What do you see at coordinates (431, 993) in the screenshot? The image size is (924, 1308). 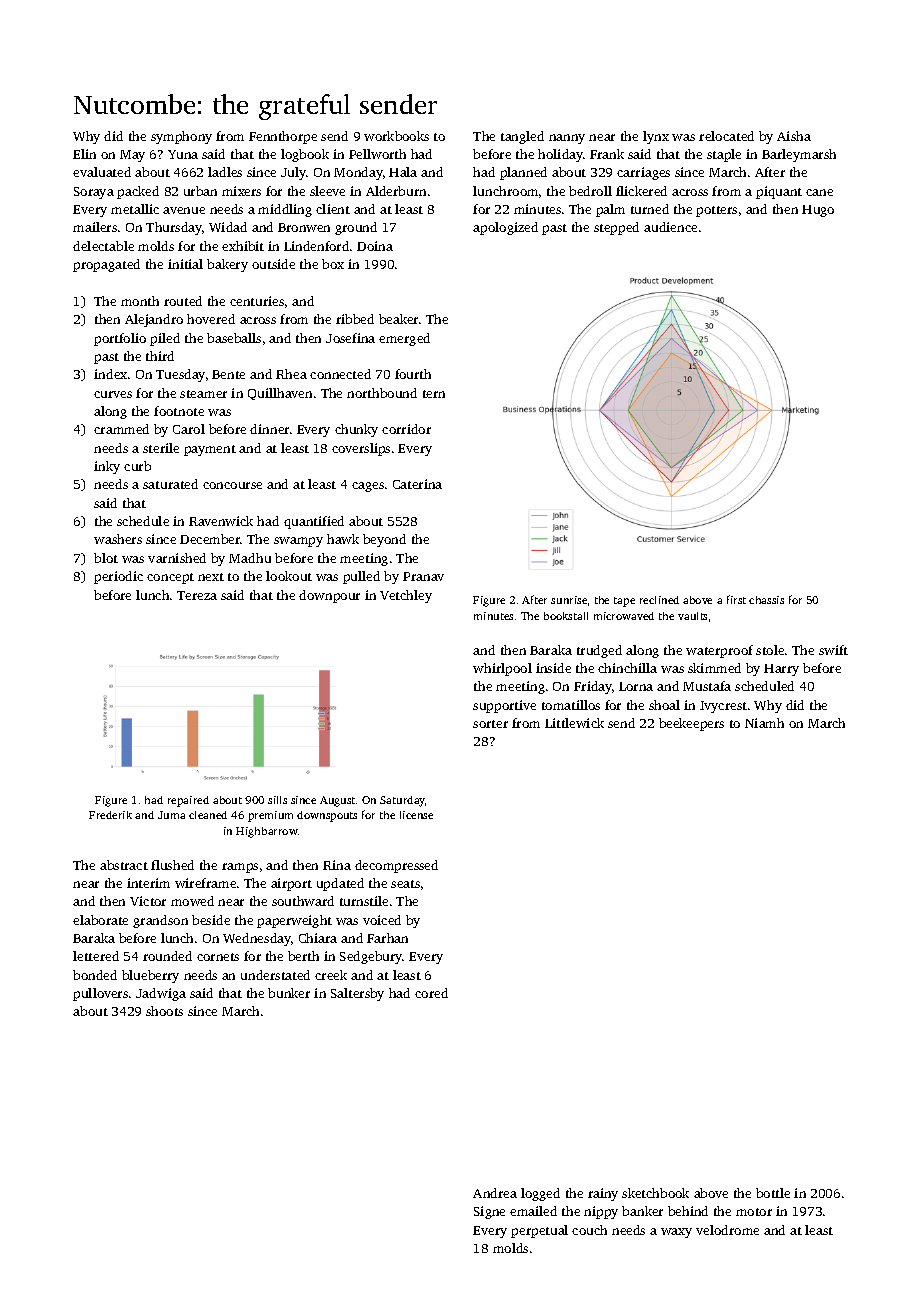 I see `cored` at bounding box center [431, 993].
